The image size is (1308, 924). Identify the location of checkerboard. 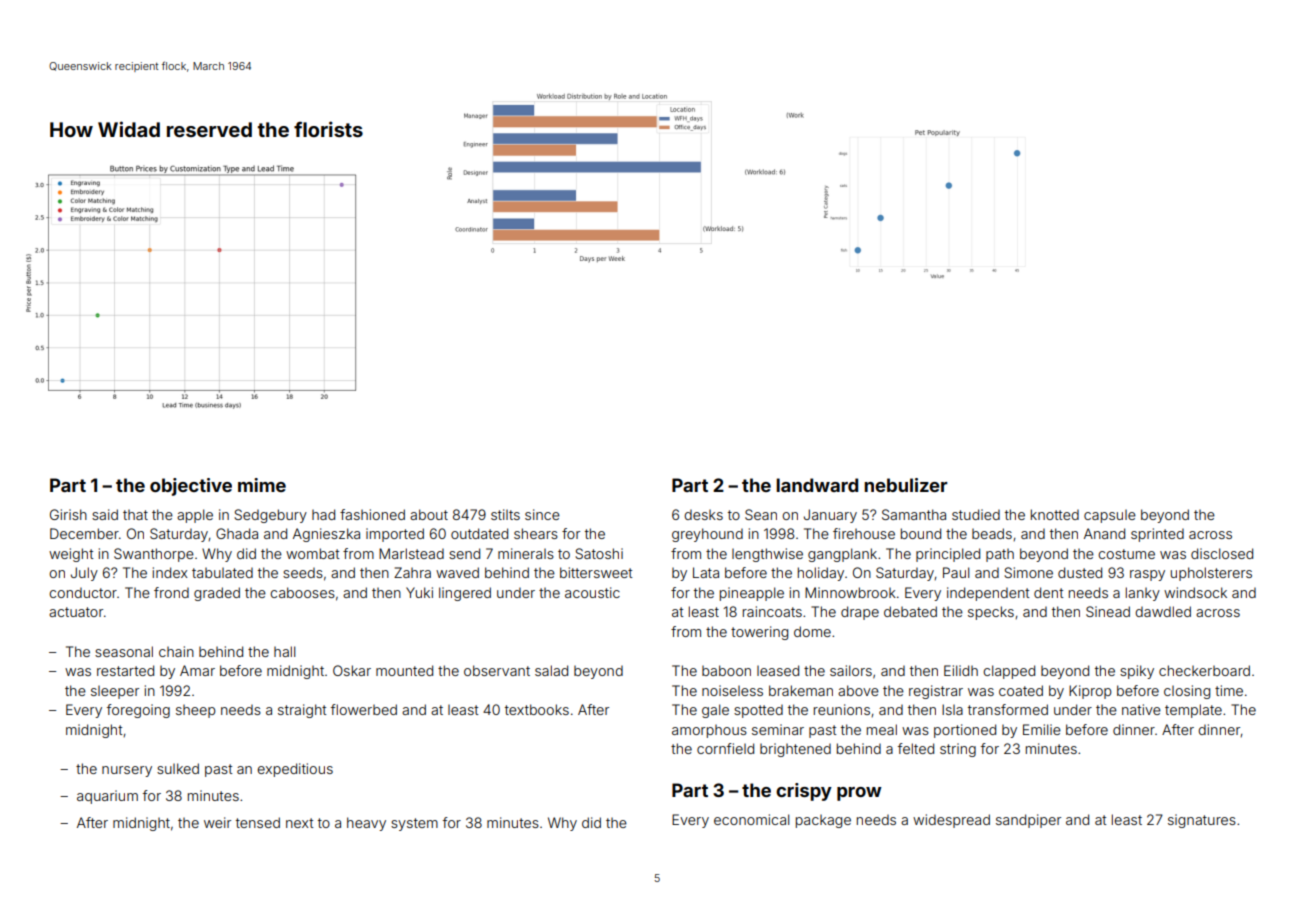
(1204, 670).
